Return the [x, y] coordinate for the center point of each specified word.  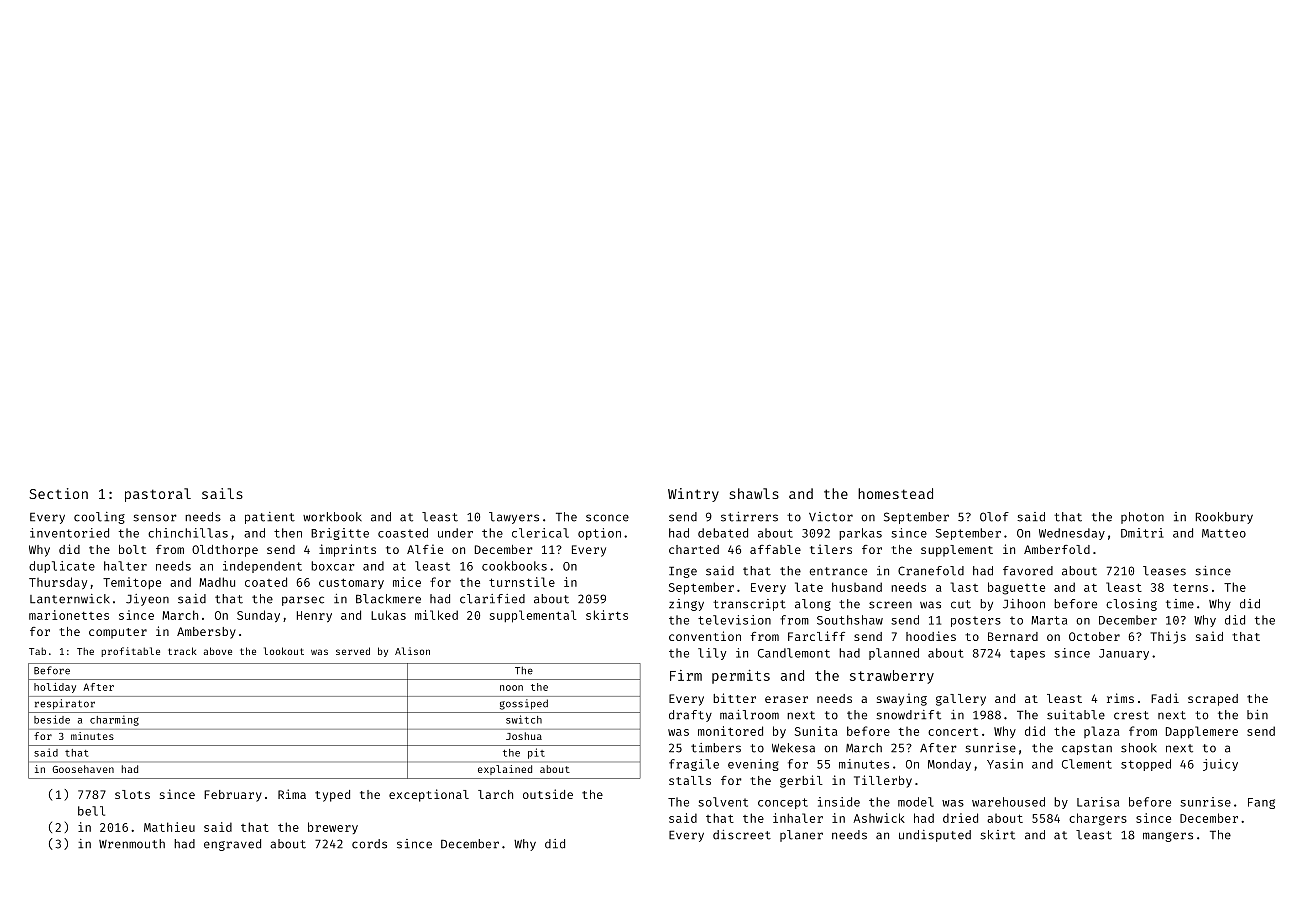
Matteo [1224, 533]
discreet [742, 835]
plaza [1102, 732]
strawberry [892, 677]
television [734, 620]
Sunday [258, 616]
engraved [232, 845]
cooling [99, 518]
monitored [730, 731]
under [455, 533]
